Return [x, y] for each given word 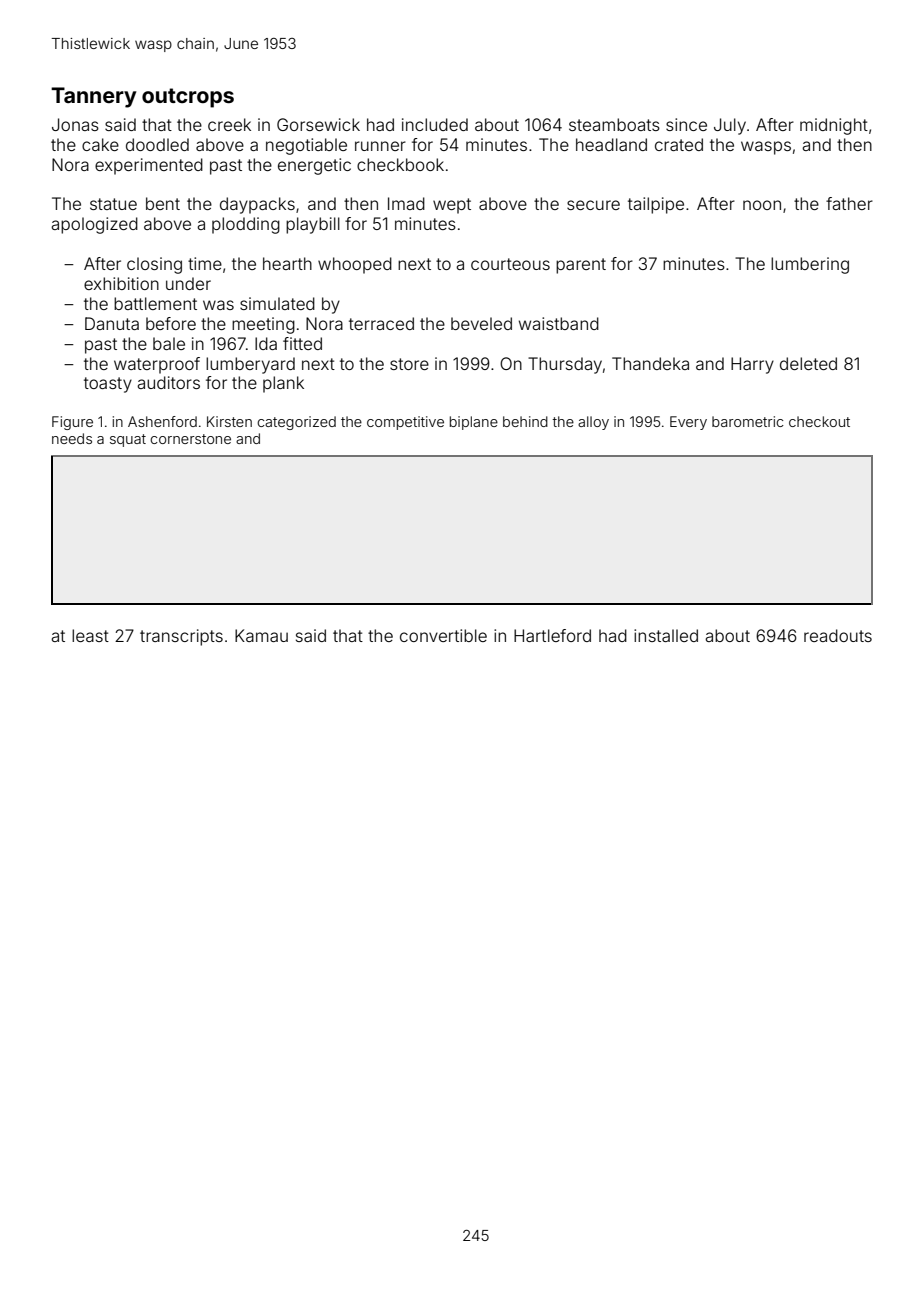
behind [525, 421]
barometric [748, 421]
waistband [559, 323]
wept [452, 206]
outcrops [188, 98]
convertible [443, 635]
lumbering [810, 265]
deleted [808, 363]
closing [154, 265]
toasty [108, 385]
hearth [287, 263]
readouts [838, 635]
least [90, 635]
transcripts [181, 637]
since [686, 124]
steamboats [614, 124]
